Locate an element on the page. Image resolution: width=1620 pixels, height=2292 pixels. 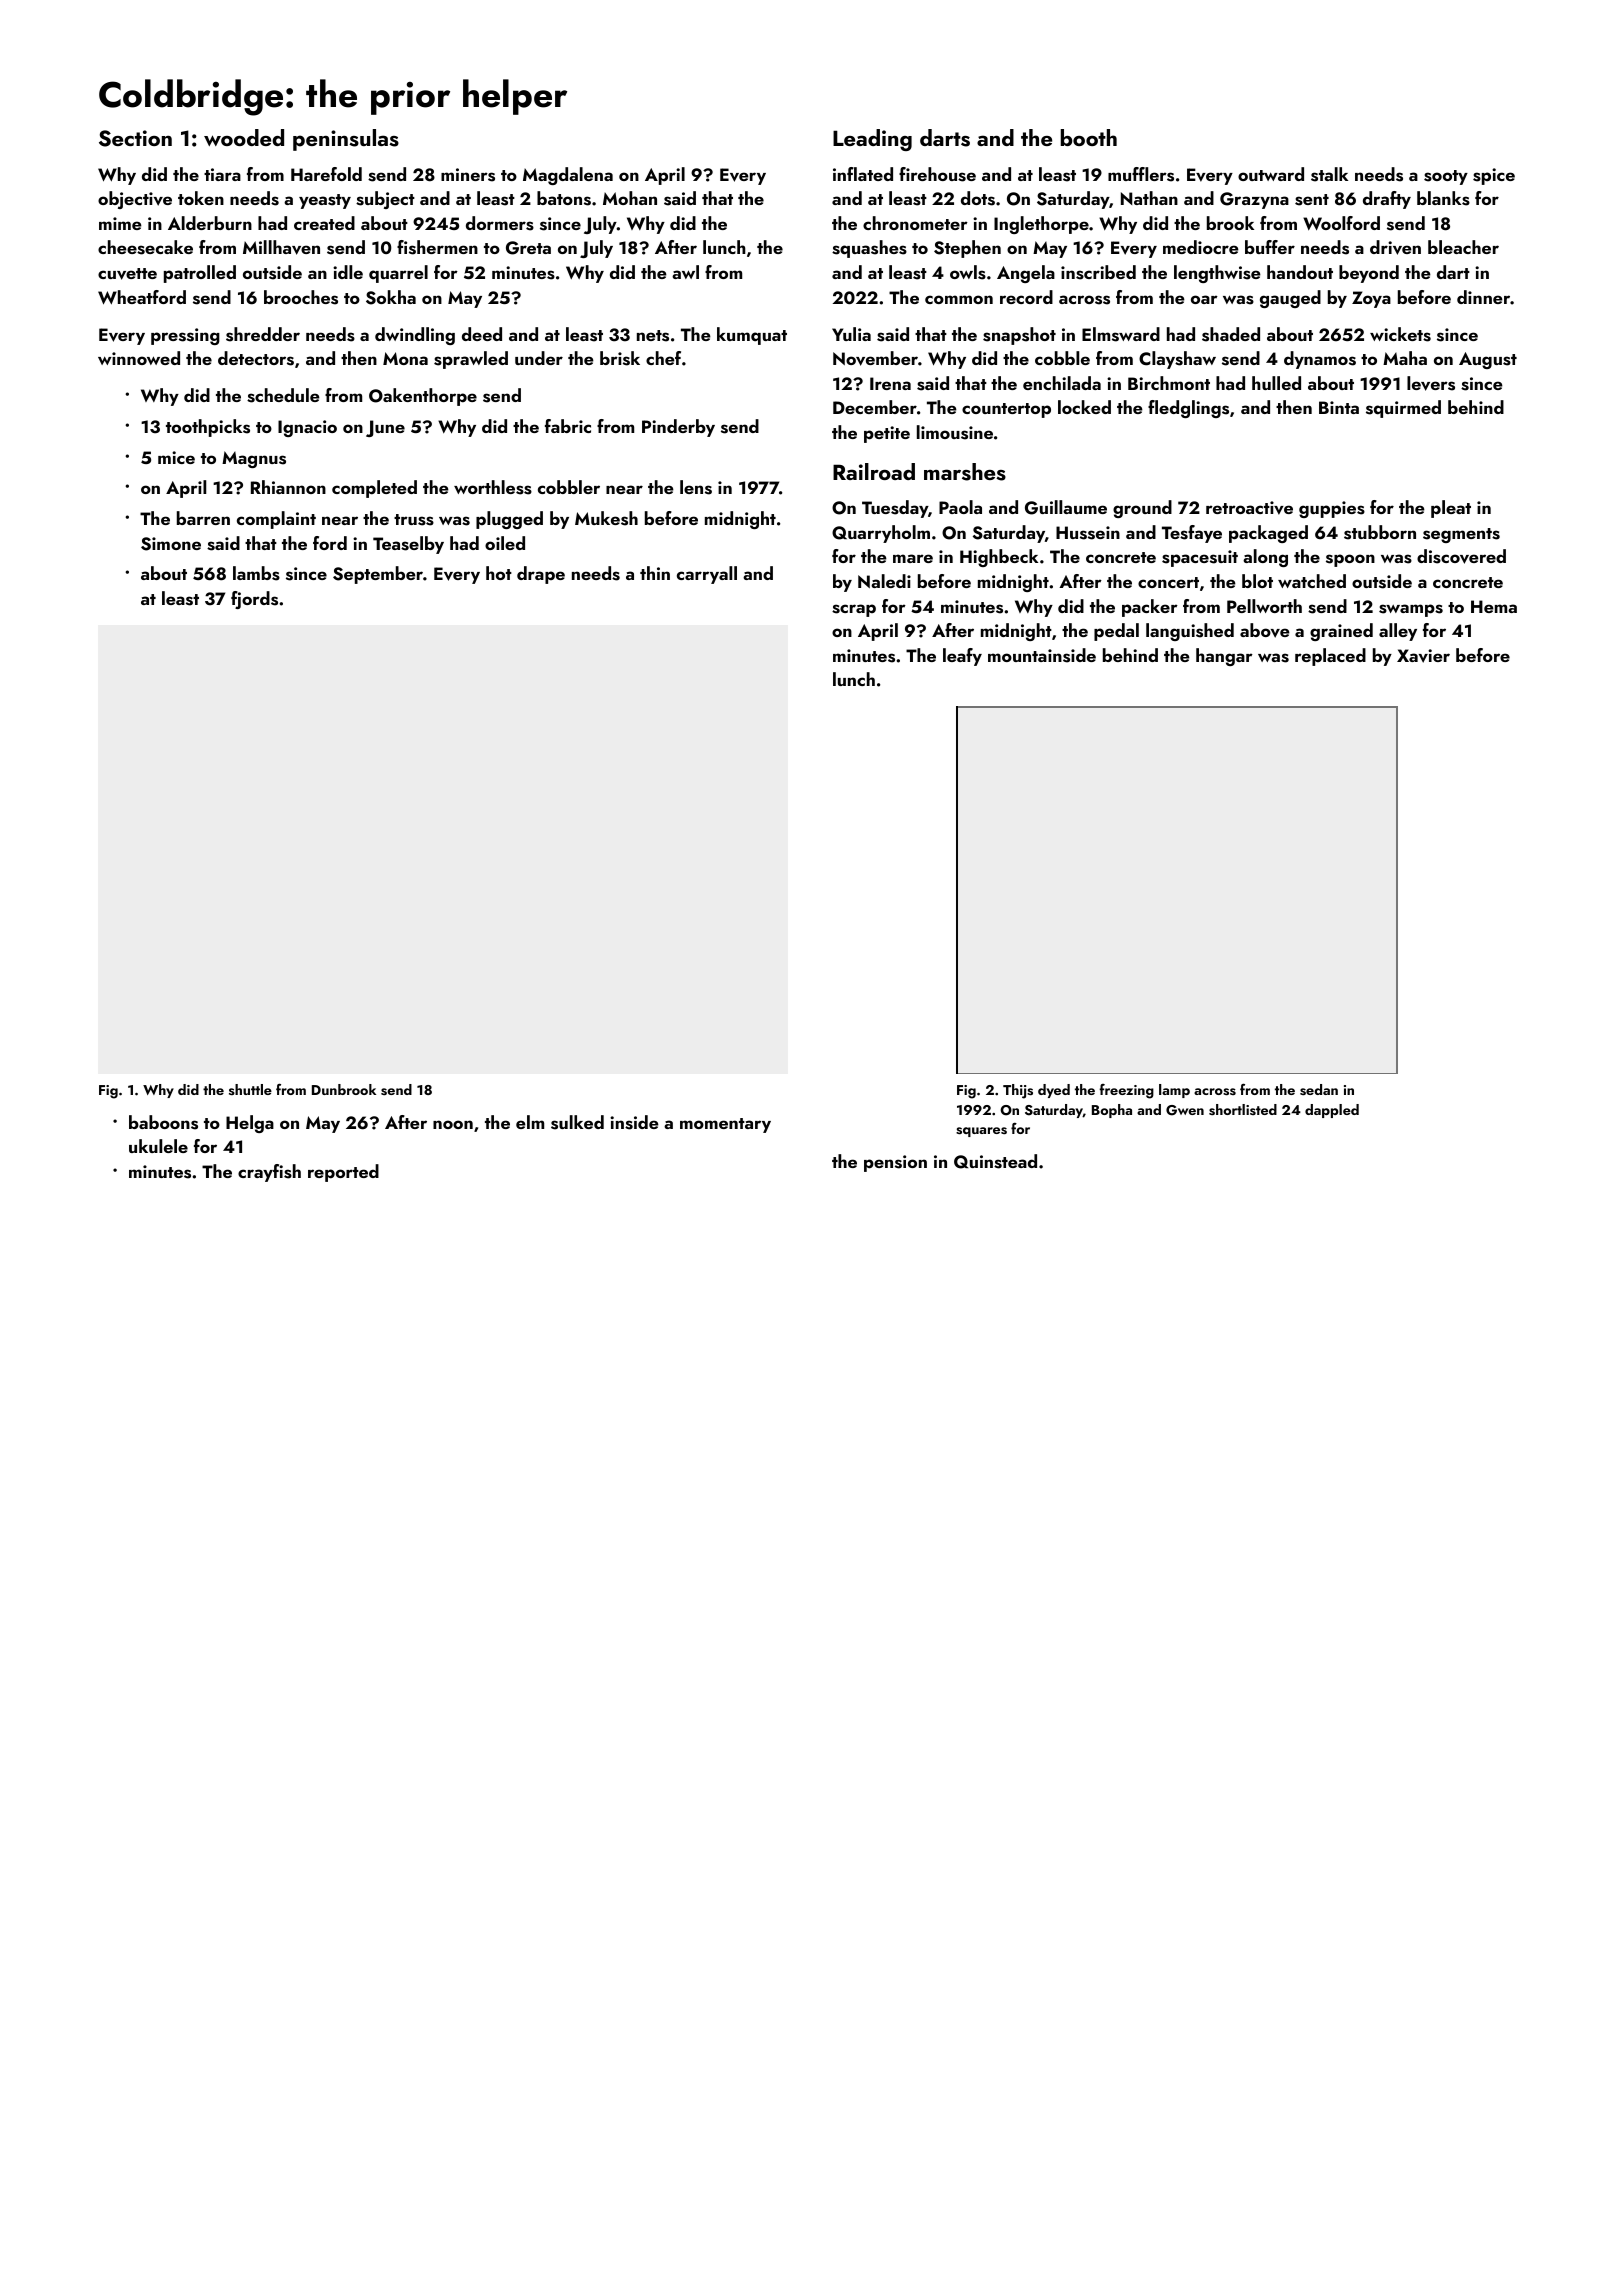
fjords is located at coordinates (254, 600).
